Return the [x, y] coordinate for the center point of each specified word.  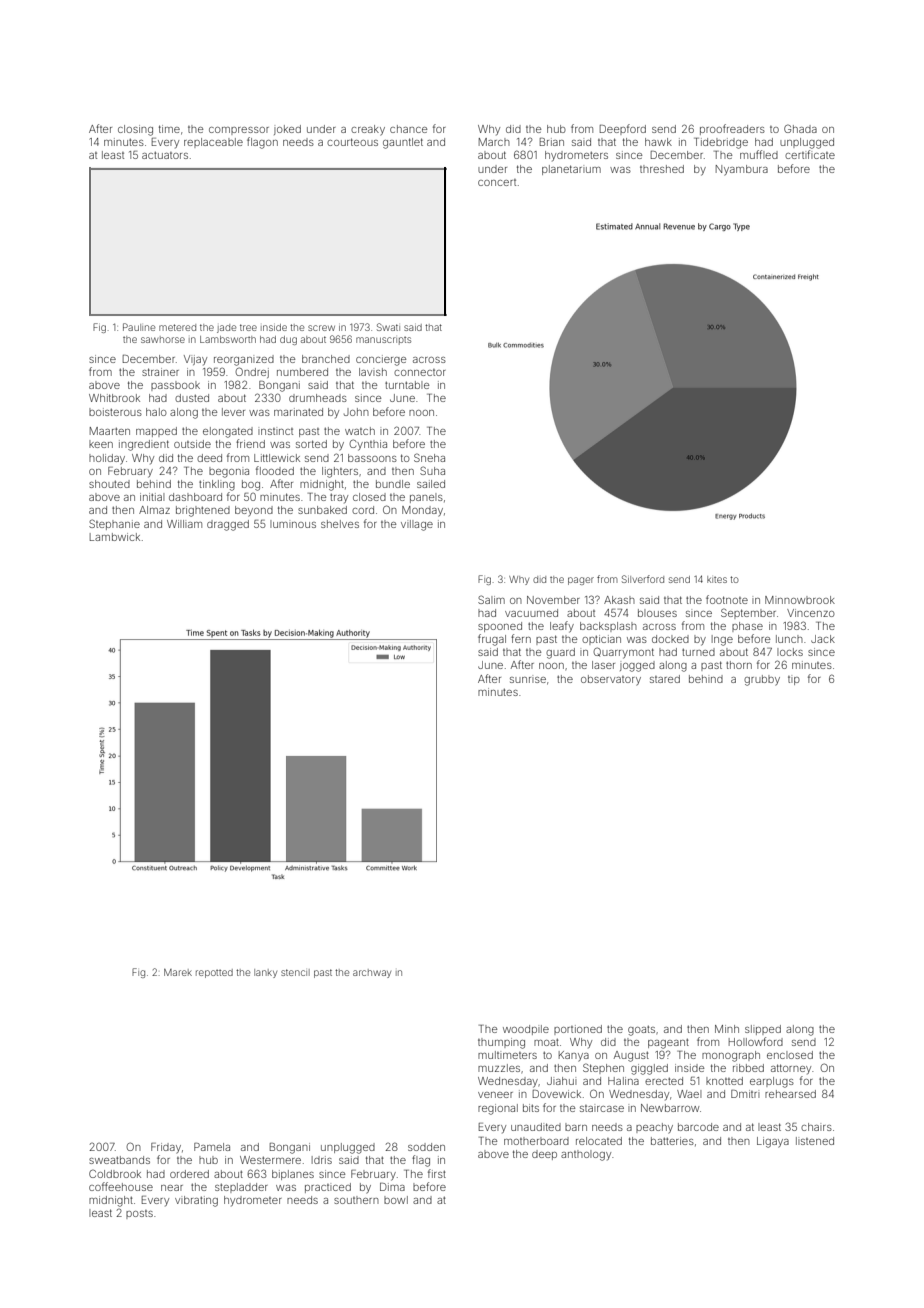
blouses [657, 613]
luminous [293, 524]
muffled [759, 154]
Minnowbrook [800, 600]
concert [497, 182]
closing [135, 130]
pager [581, 581]
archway [372, 973]
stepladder [241, 1188]
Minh [727, 1029]
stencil [295, 972]
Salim [491, 599]
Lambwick [115, 537]
